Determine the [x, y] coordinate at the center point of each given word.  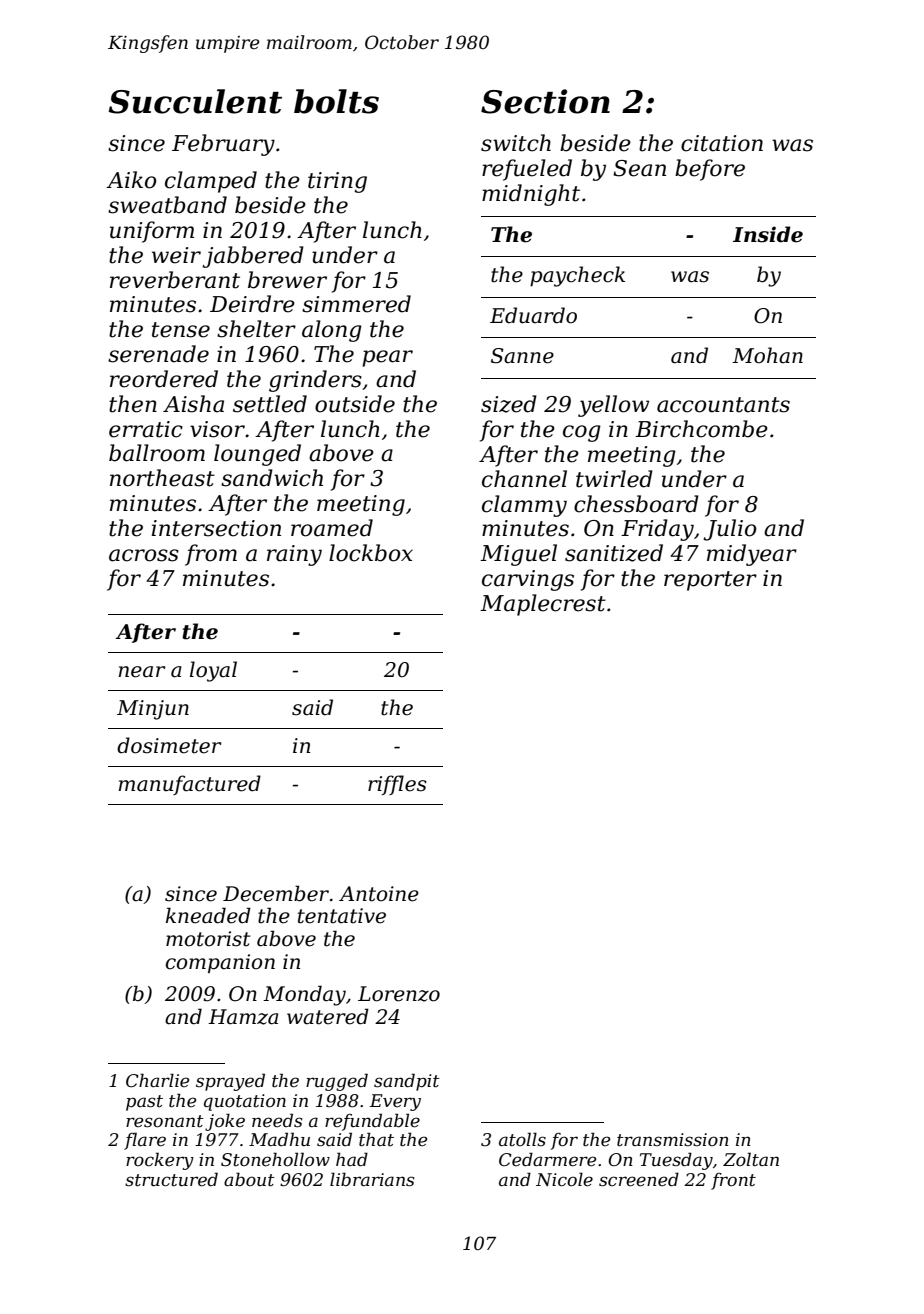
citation [722, 143]
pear [387, 358]
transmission [673, 1140]
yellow [613, 406]
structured [171, 1179]
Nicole [564, 1179]
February [223, 145]
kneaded [208, 915]
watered [328, 1016]
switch [516, 143]
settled [270, 404]
